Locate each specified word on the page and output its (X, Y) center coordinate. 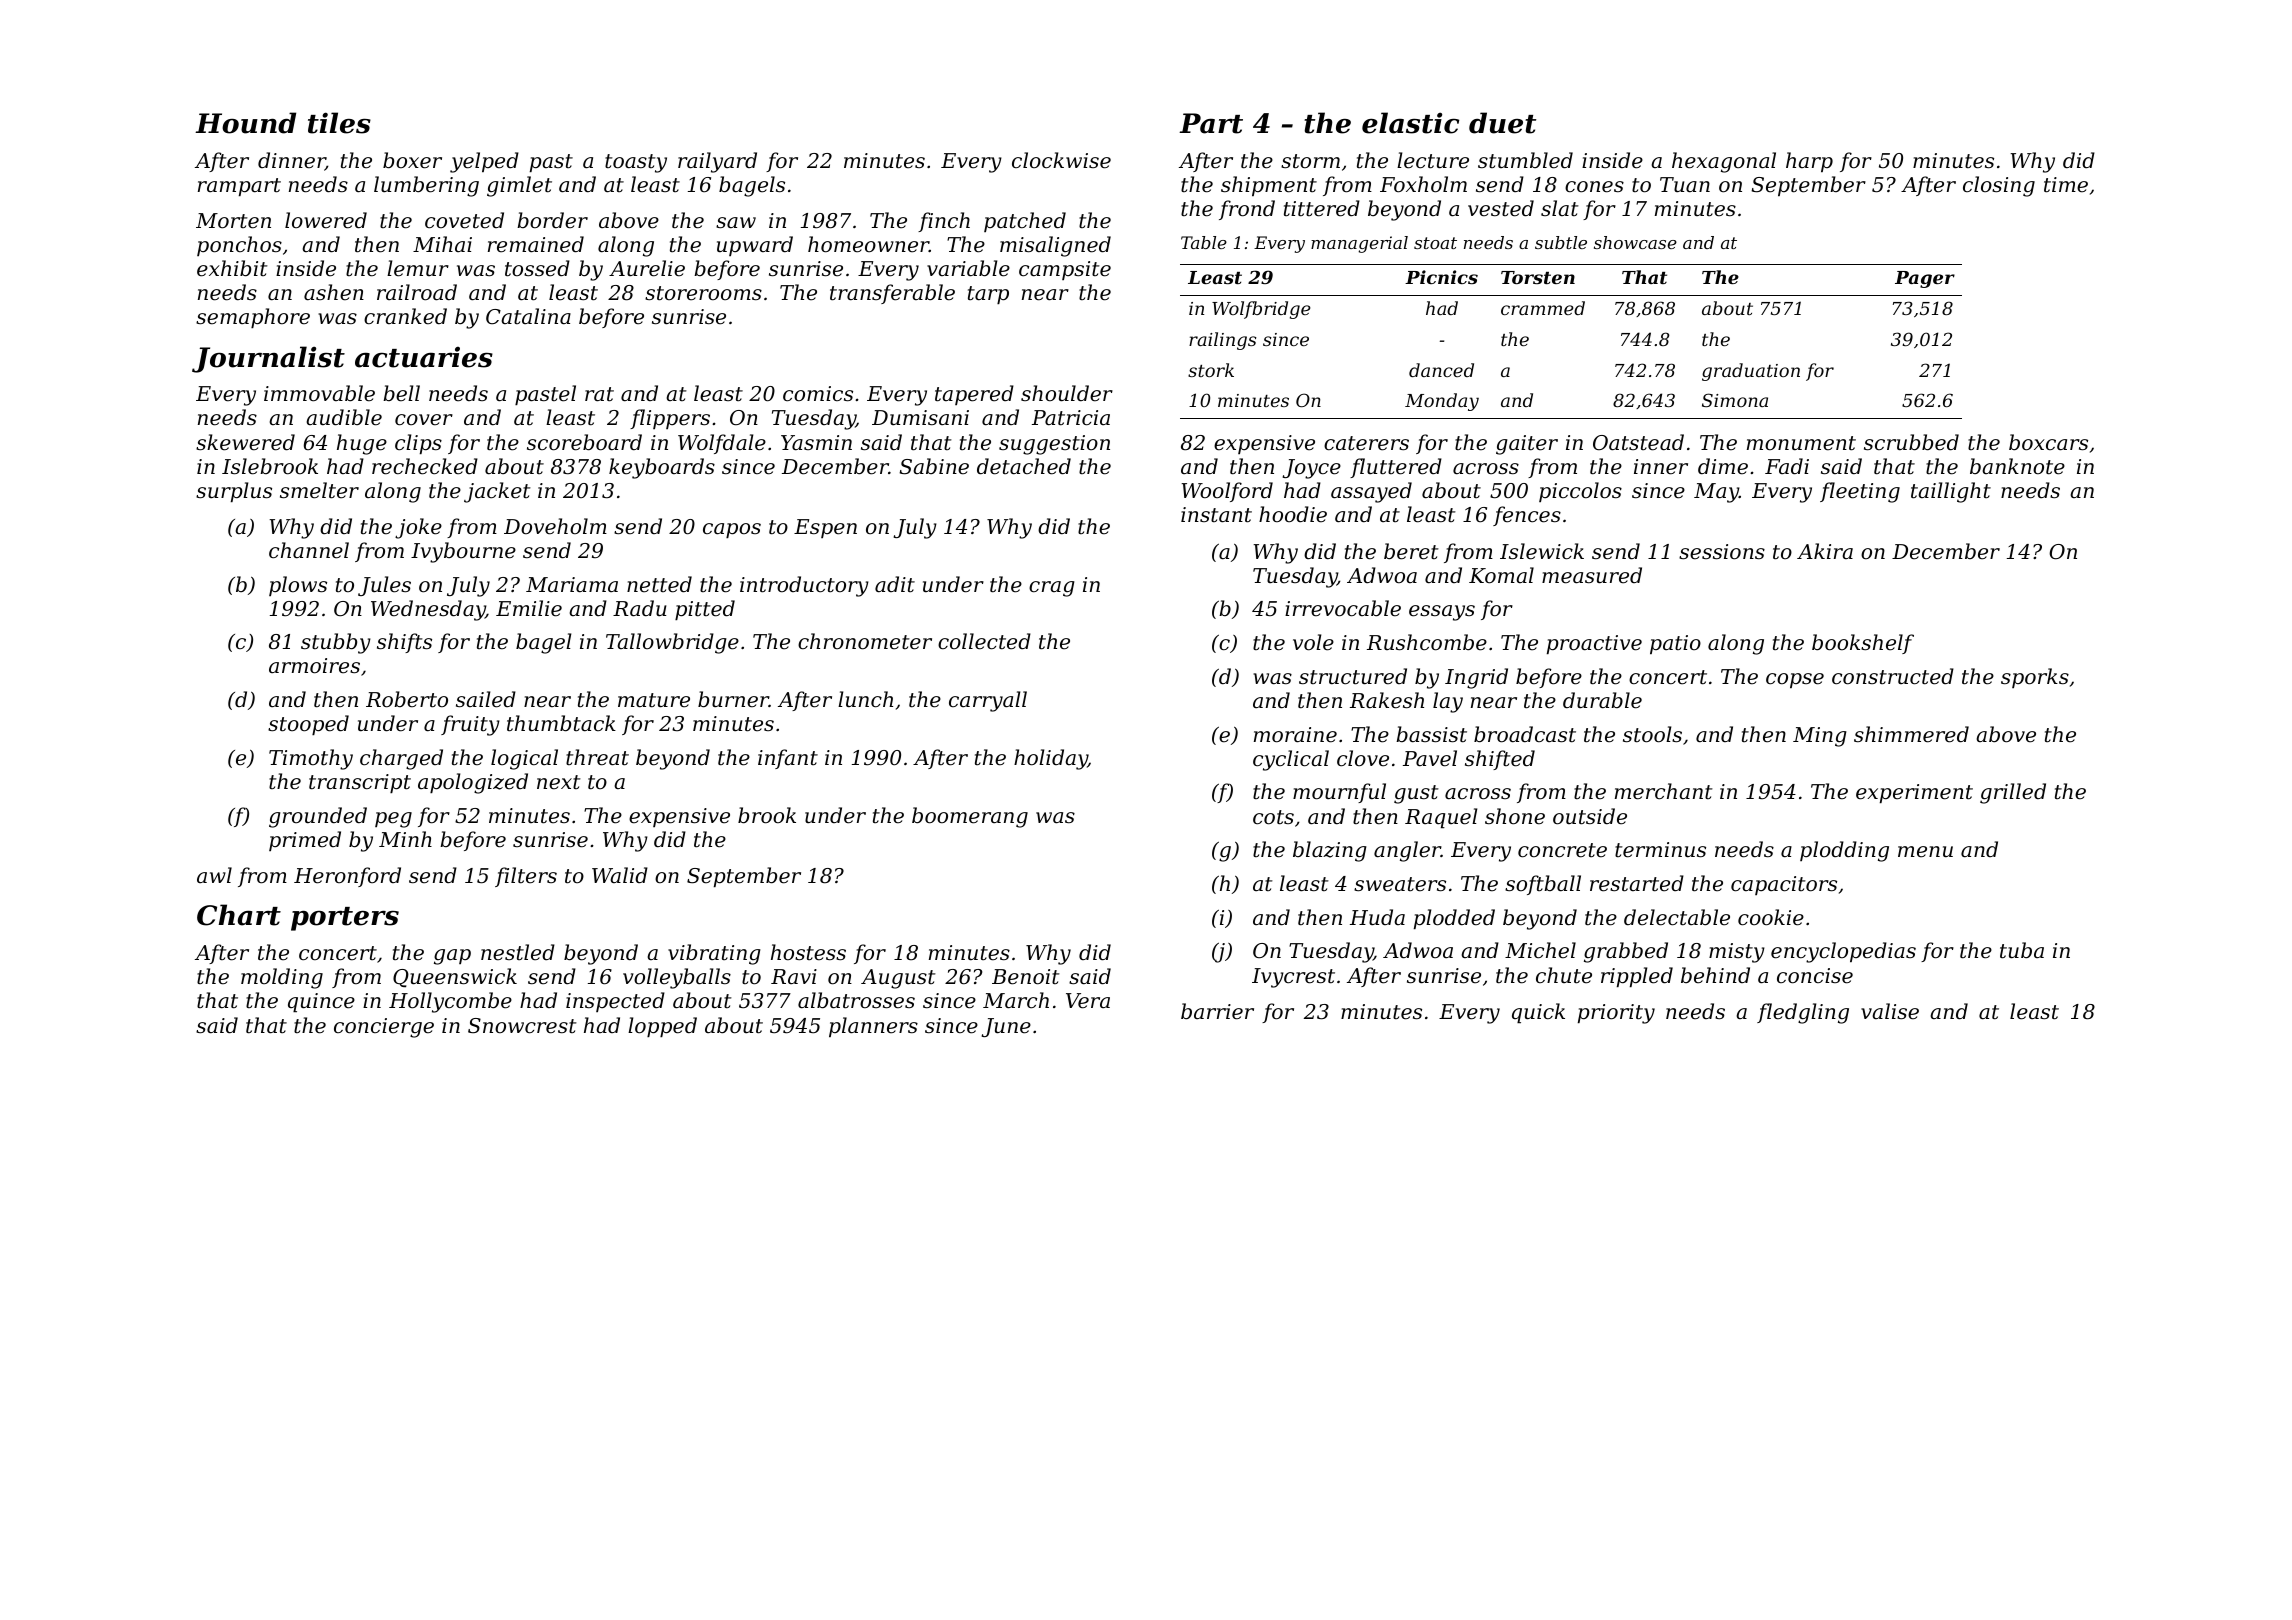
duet (1502, 123)
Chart (239, 915)
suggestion (1054, 445)
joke (418, 528)
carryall (988, 701)
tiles (339, 123)
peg (393, 820)
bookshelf (1863, 644)
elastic (1410, 123)
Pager (1925, 279)
